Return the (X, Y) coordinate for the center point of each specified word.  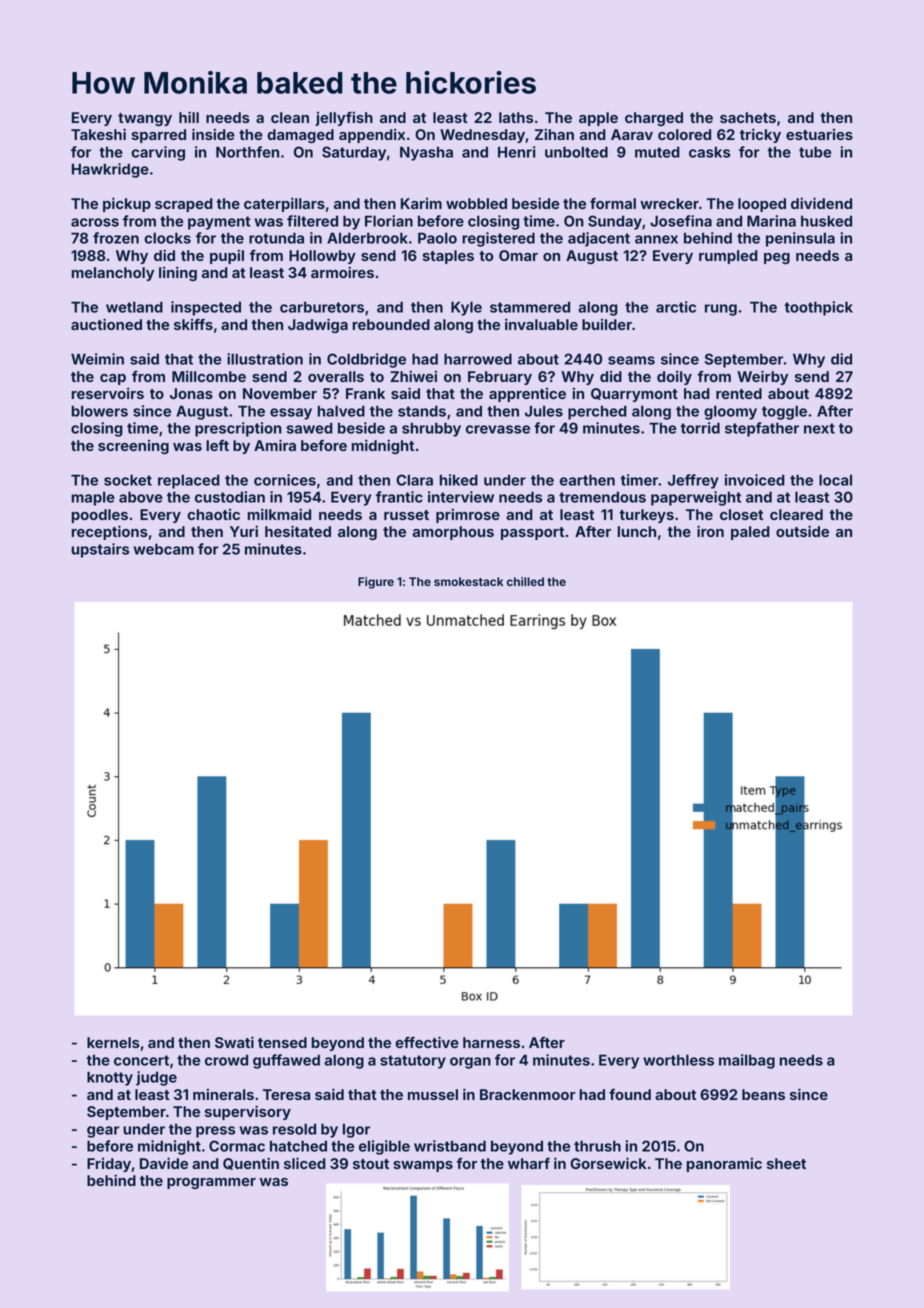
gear (103, 1132)
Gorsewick (608, 1163)
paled (750, 533)
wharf (529, 1163)
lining (178, 273)
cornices (285, 480)
